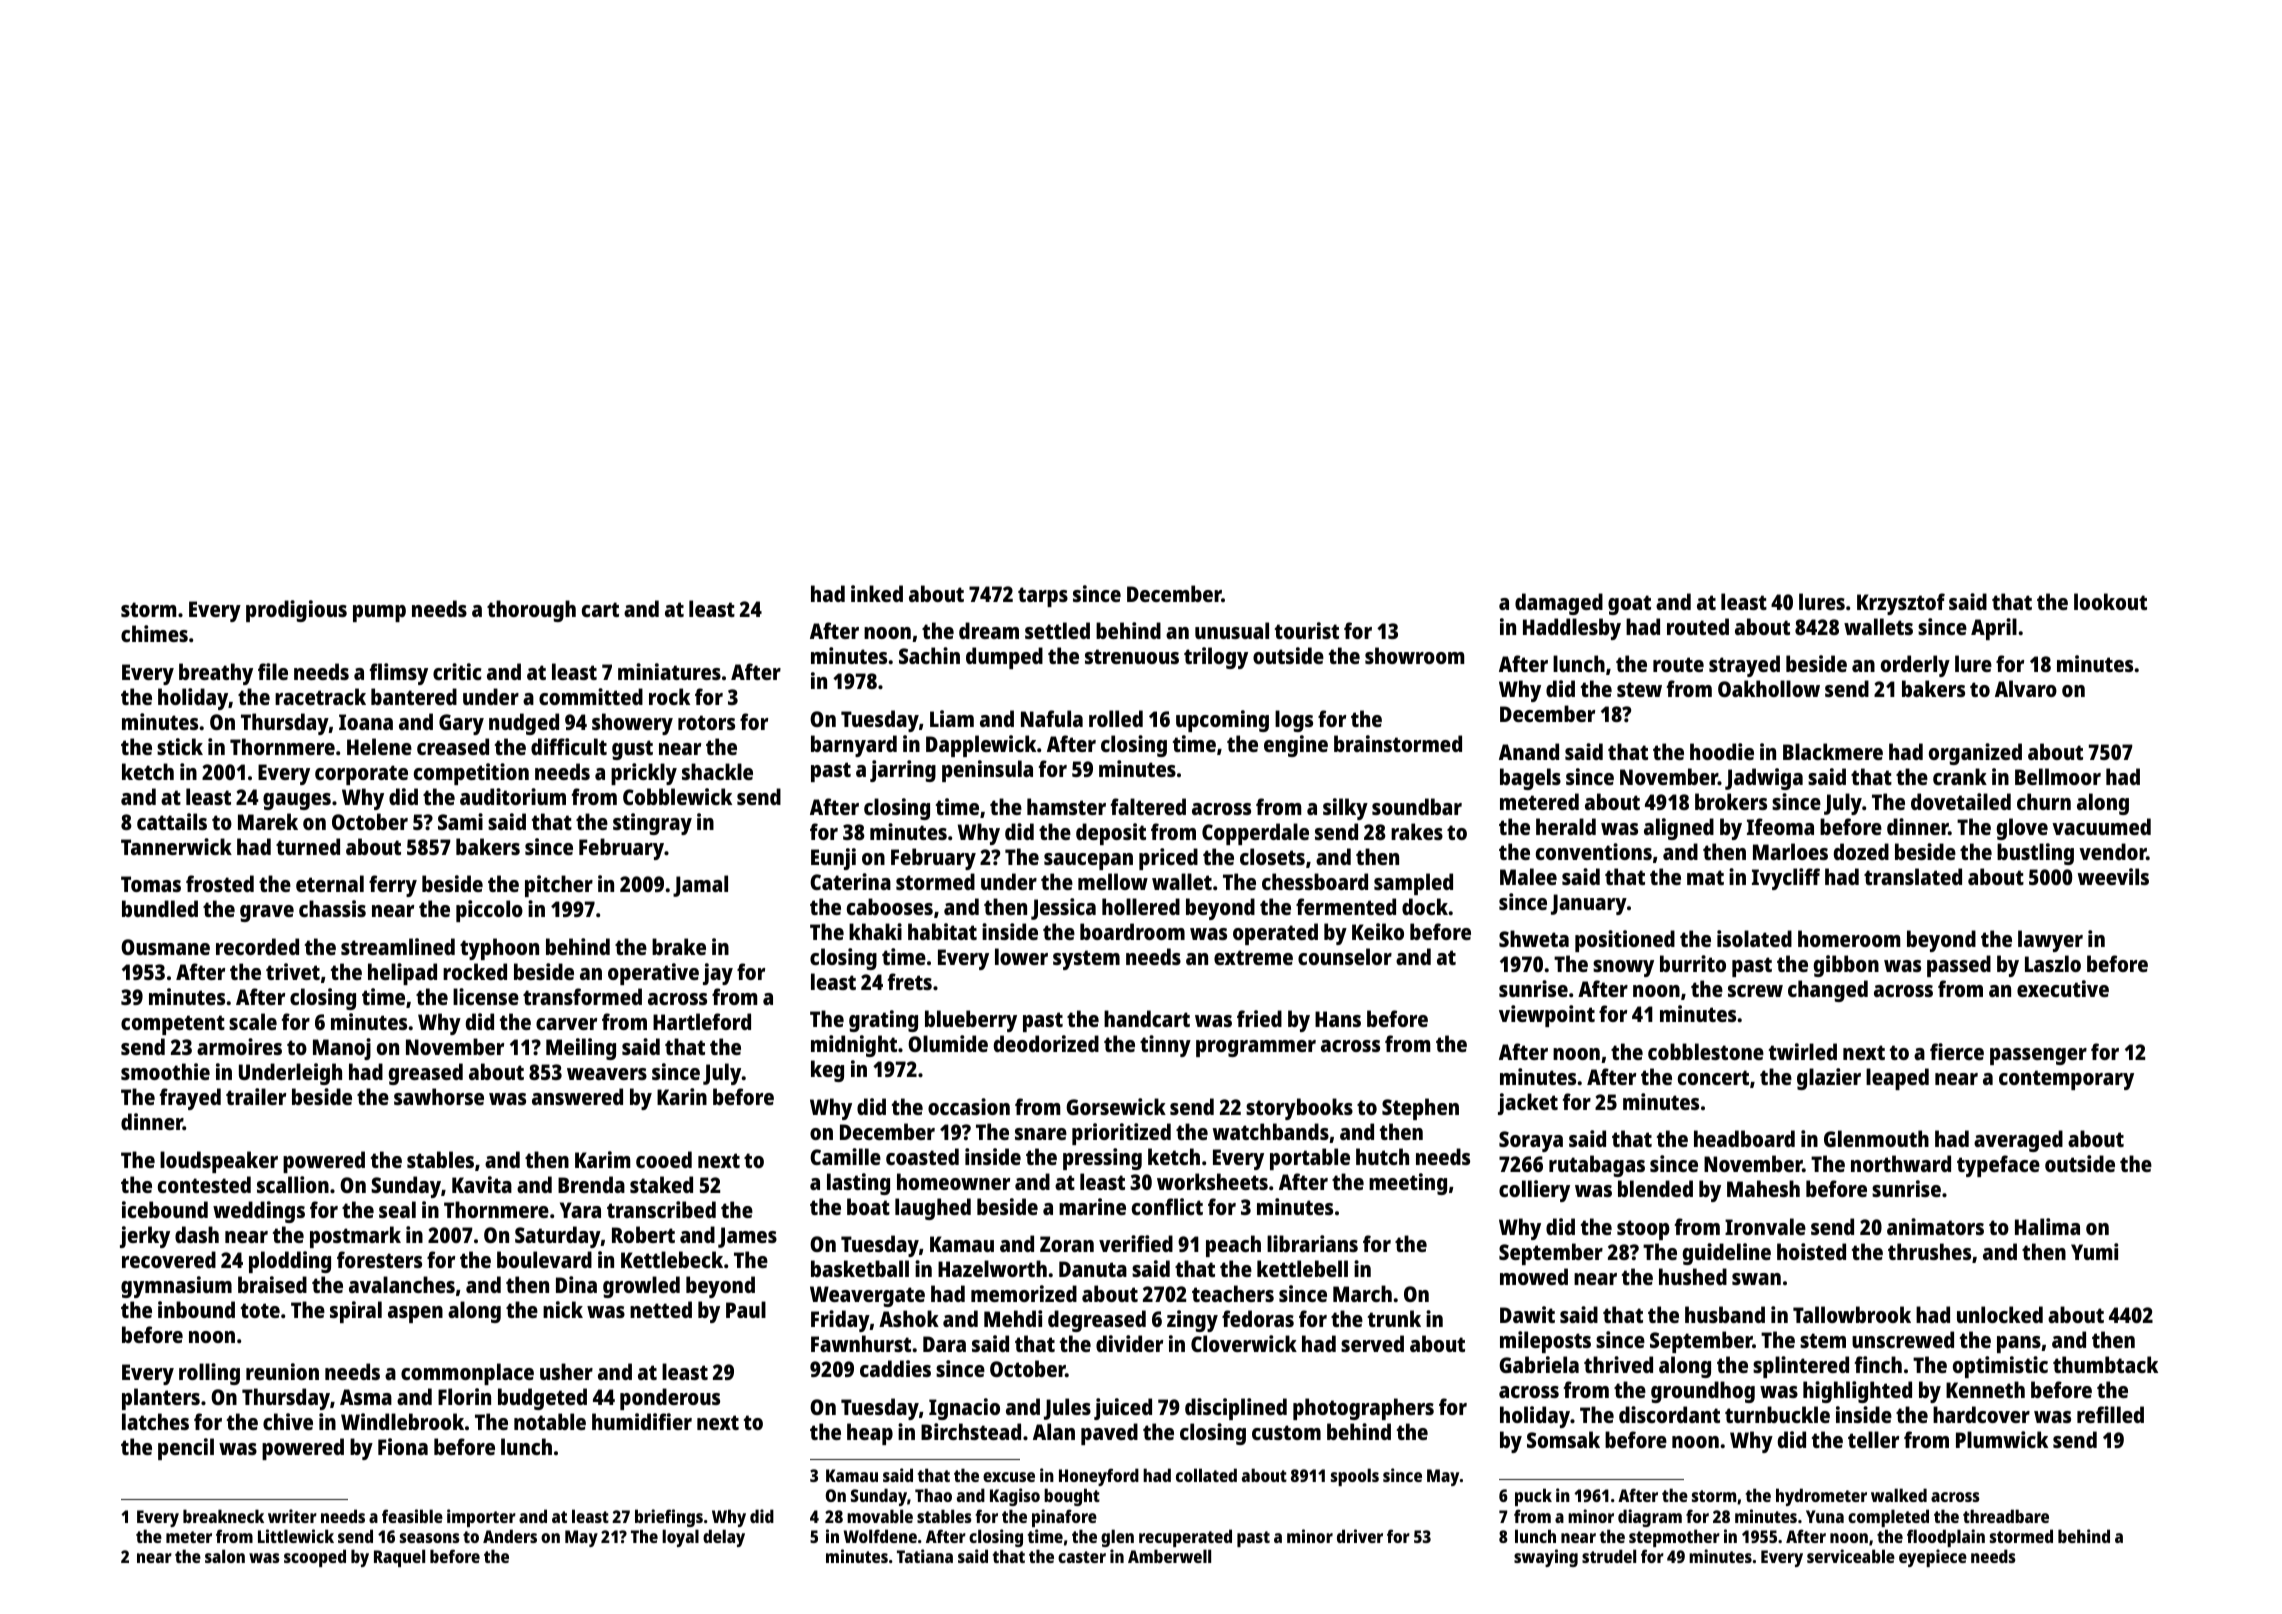 Image resolution: width=2282 pixels, height=1614 pixels. What do you see at coordinates (1725, 1314) in the screenshot?
I see `husband` at bounding box center [1725, 1314].
